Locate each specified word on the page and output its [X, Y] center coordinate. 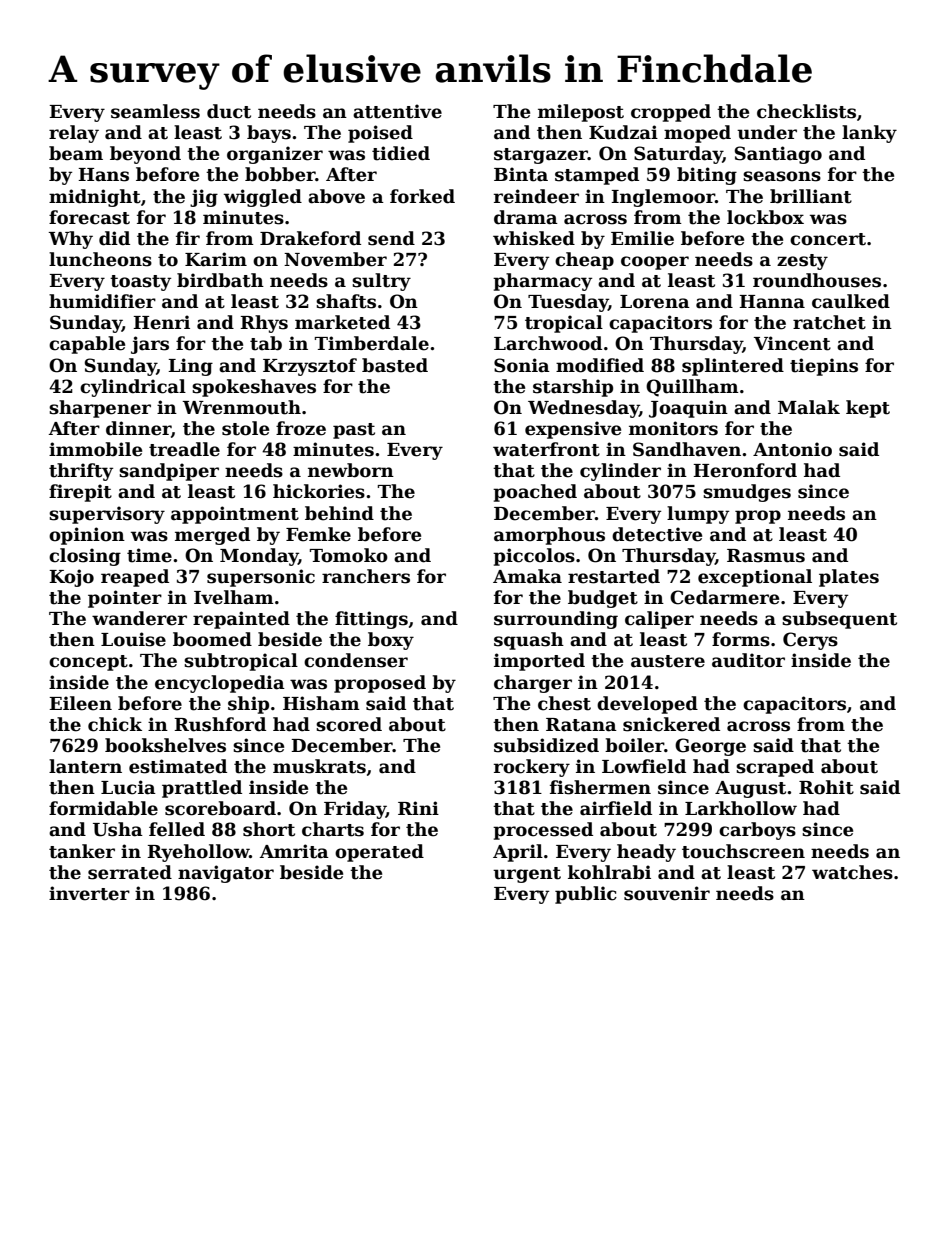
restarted [614, 576]
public [586, 895]
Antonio [792, 449]
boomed [212, 639]
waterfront [546, 449]
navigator [226, 874]
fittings [371, 620]
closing [85, 557]
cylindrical [133, 388]
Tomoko [349, 555]
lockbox [765, 217]
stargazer [541, 156]
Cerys [810, 641]
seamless [155, 111]
